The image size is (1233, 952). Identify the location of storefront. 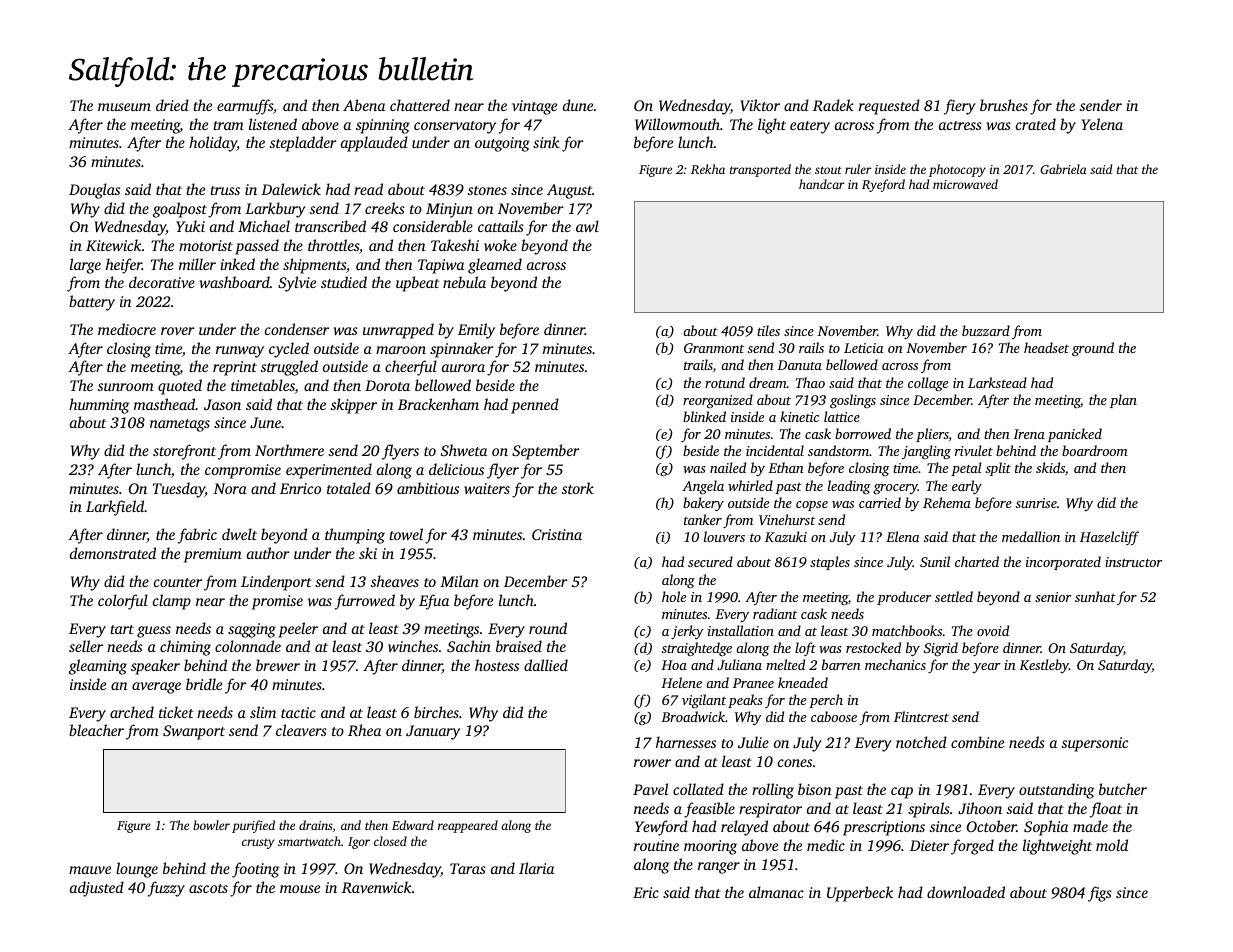
(184, 452).
